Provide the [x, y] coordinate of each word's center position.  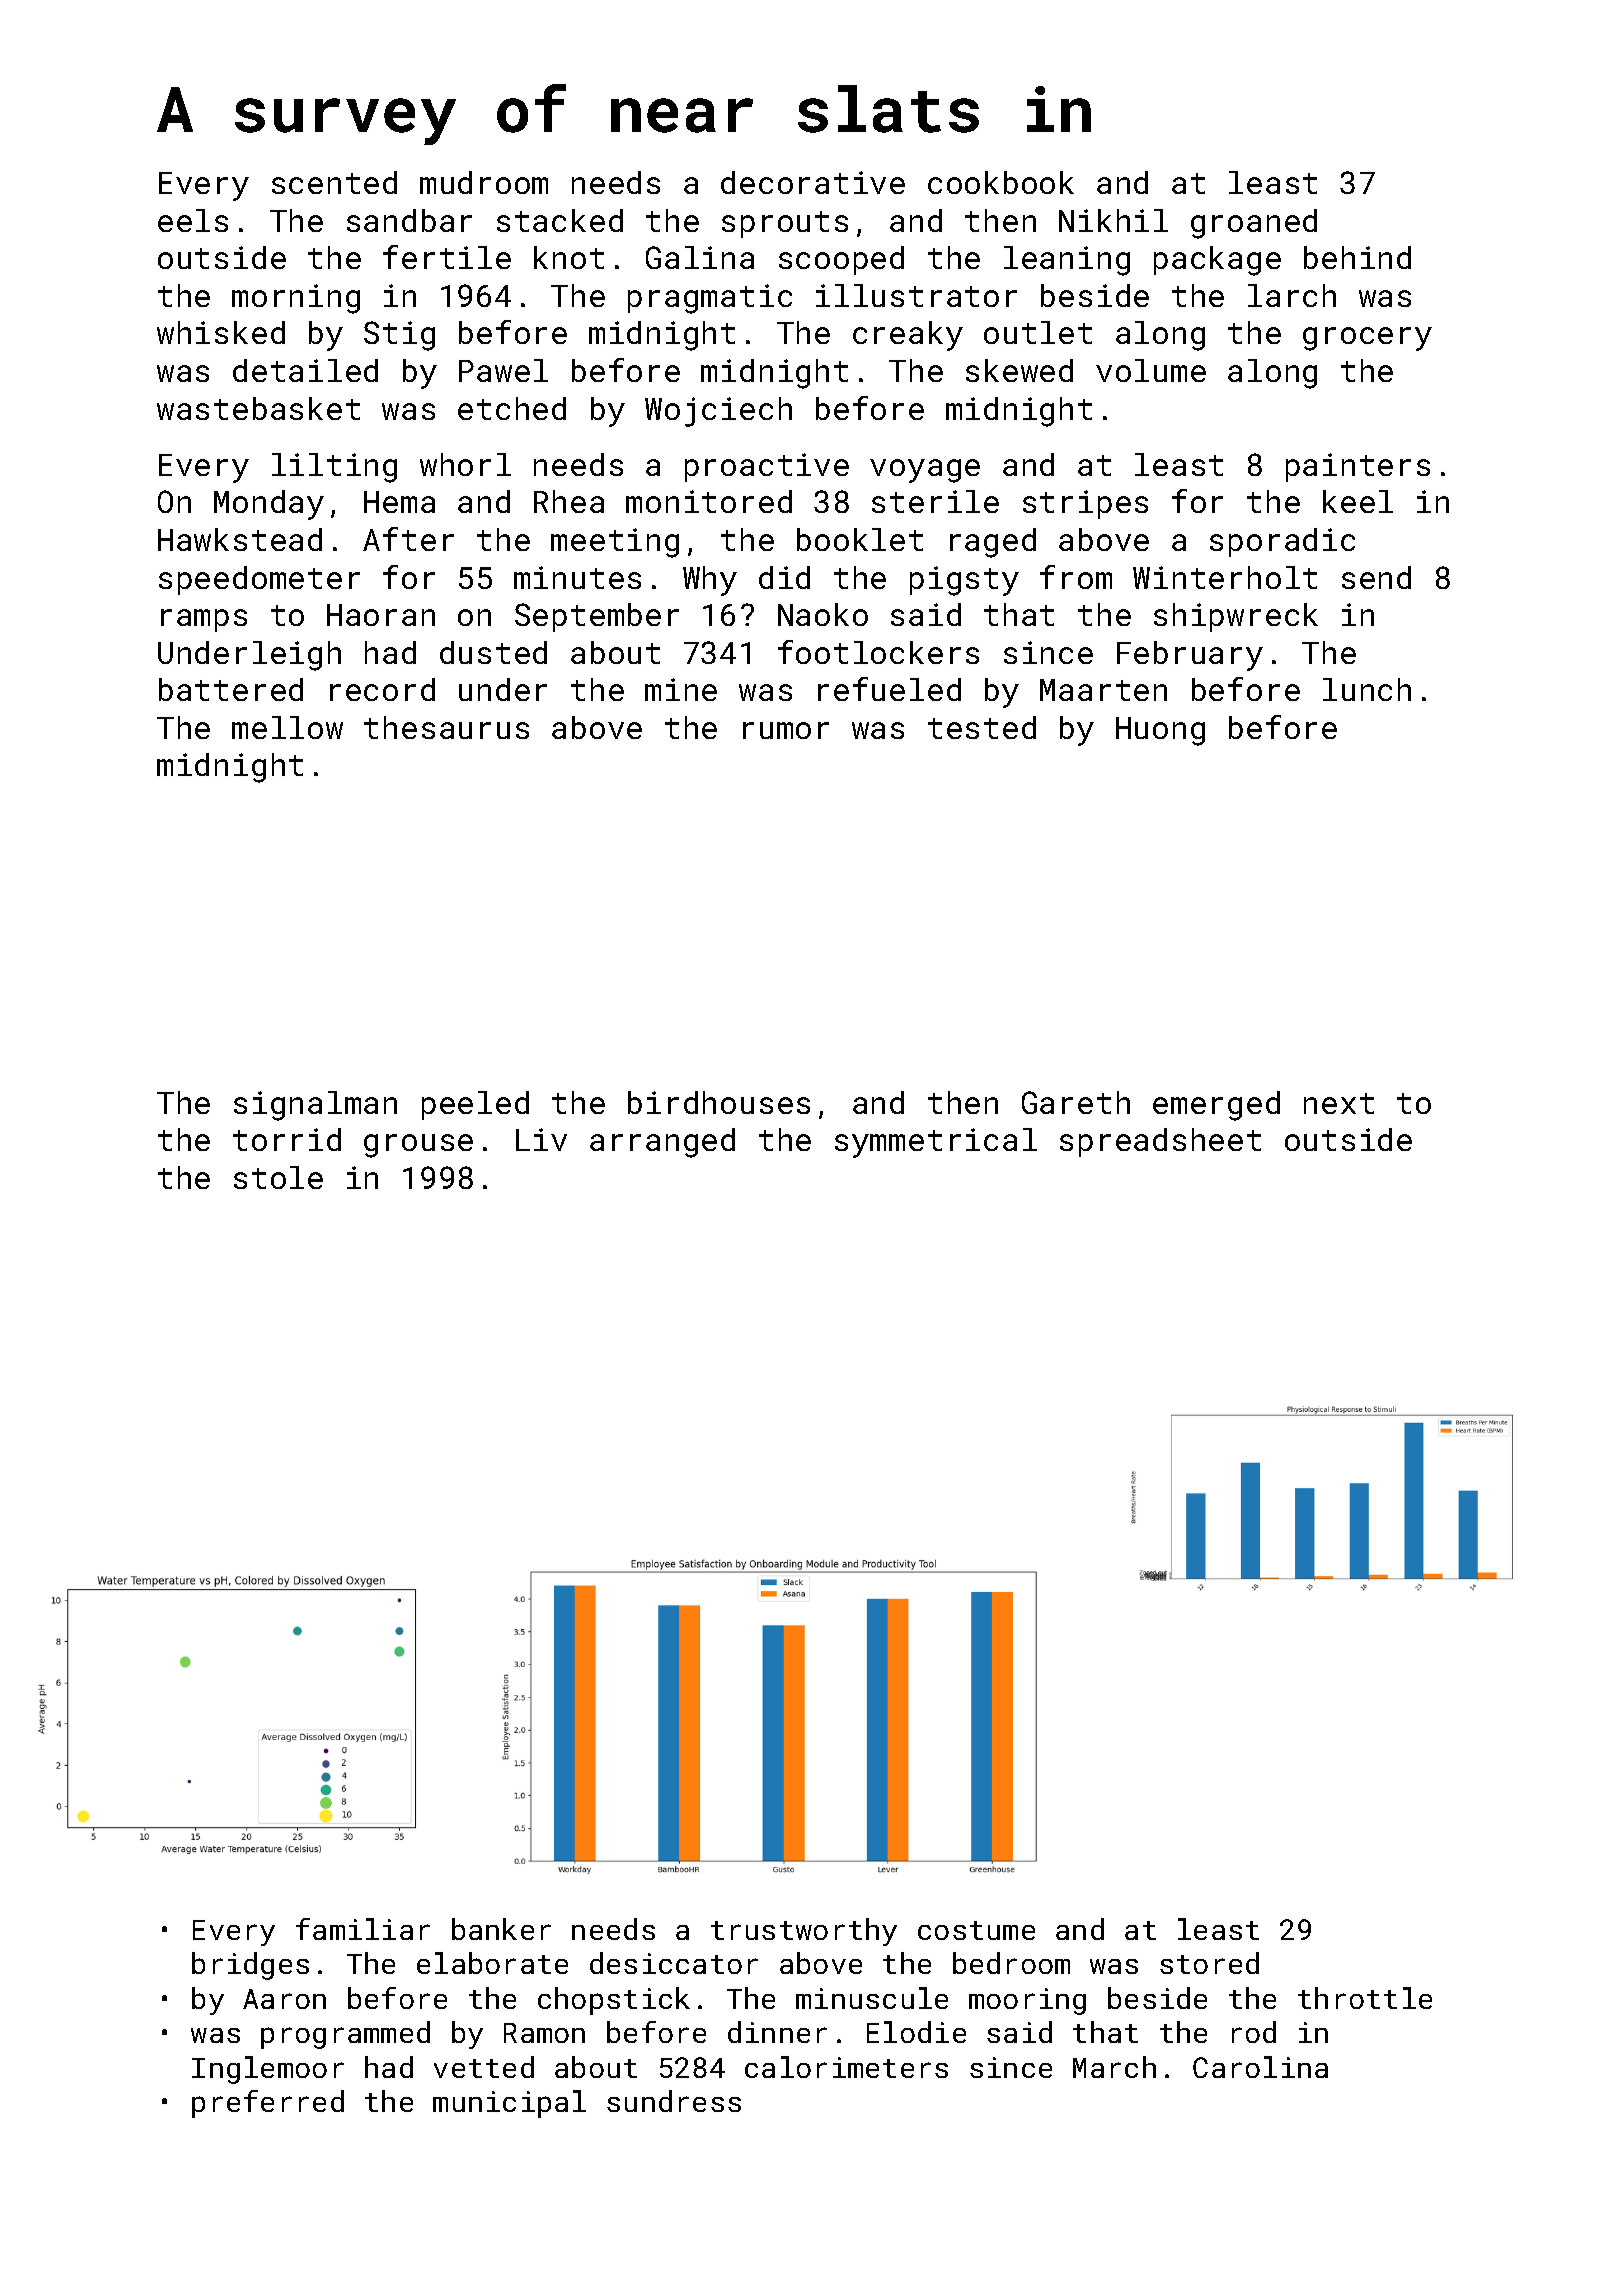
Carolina [1260, 2067]
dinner [777, 2032]
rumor [786, 730]
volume [1151, 370]
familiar [363, 1929]
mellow [287, 727]
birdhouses [719, 1102]
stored [1209, 1963]
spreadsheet [1160, 1142]
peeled [475, 1105]
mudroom [484, 182]
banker [501, 1929]
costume [976, 1930]
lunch [1367, 689]
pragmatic [710, 299]
